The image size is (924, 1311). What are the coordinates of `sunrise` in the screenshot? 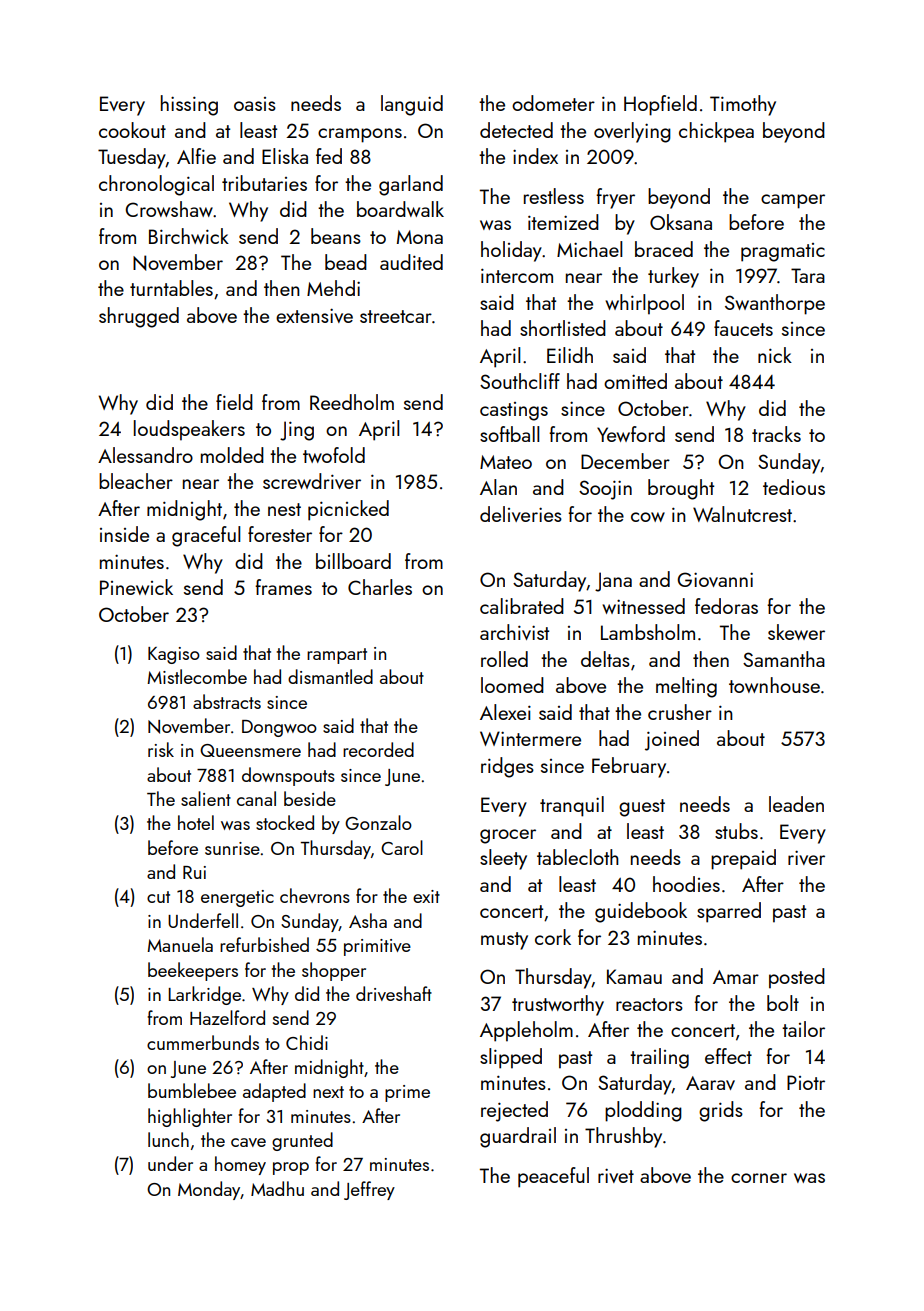 It's located at (232, 848).
